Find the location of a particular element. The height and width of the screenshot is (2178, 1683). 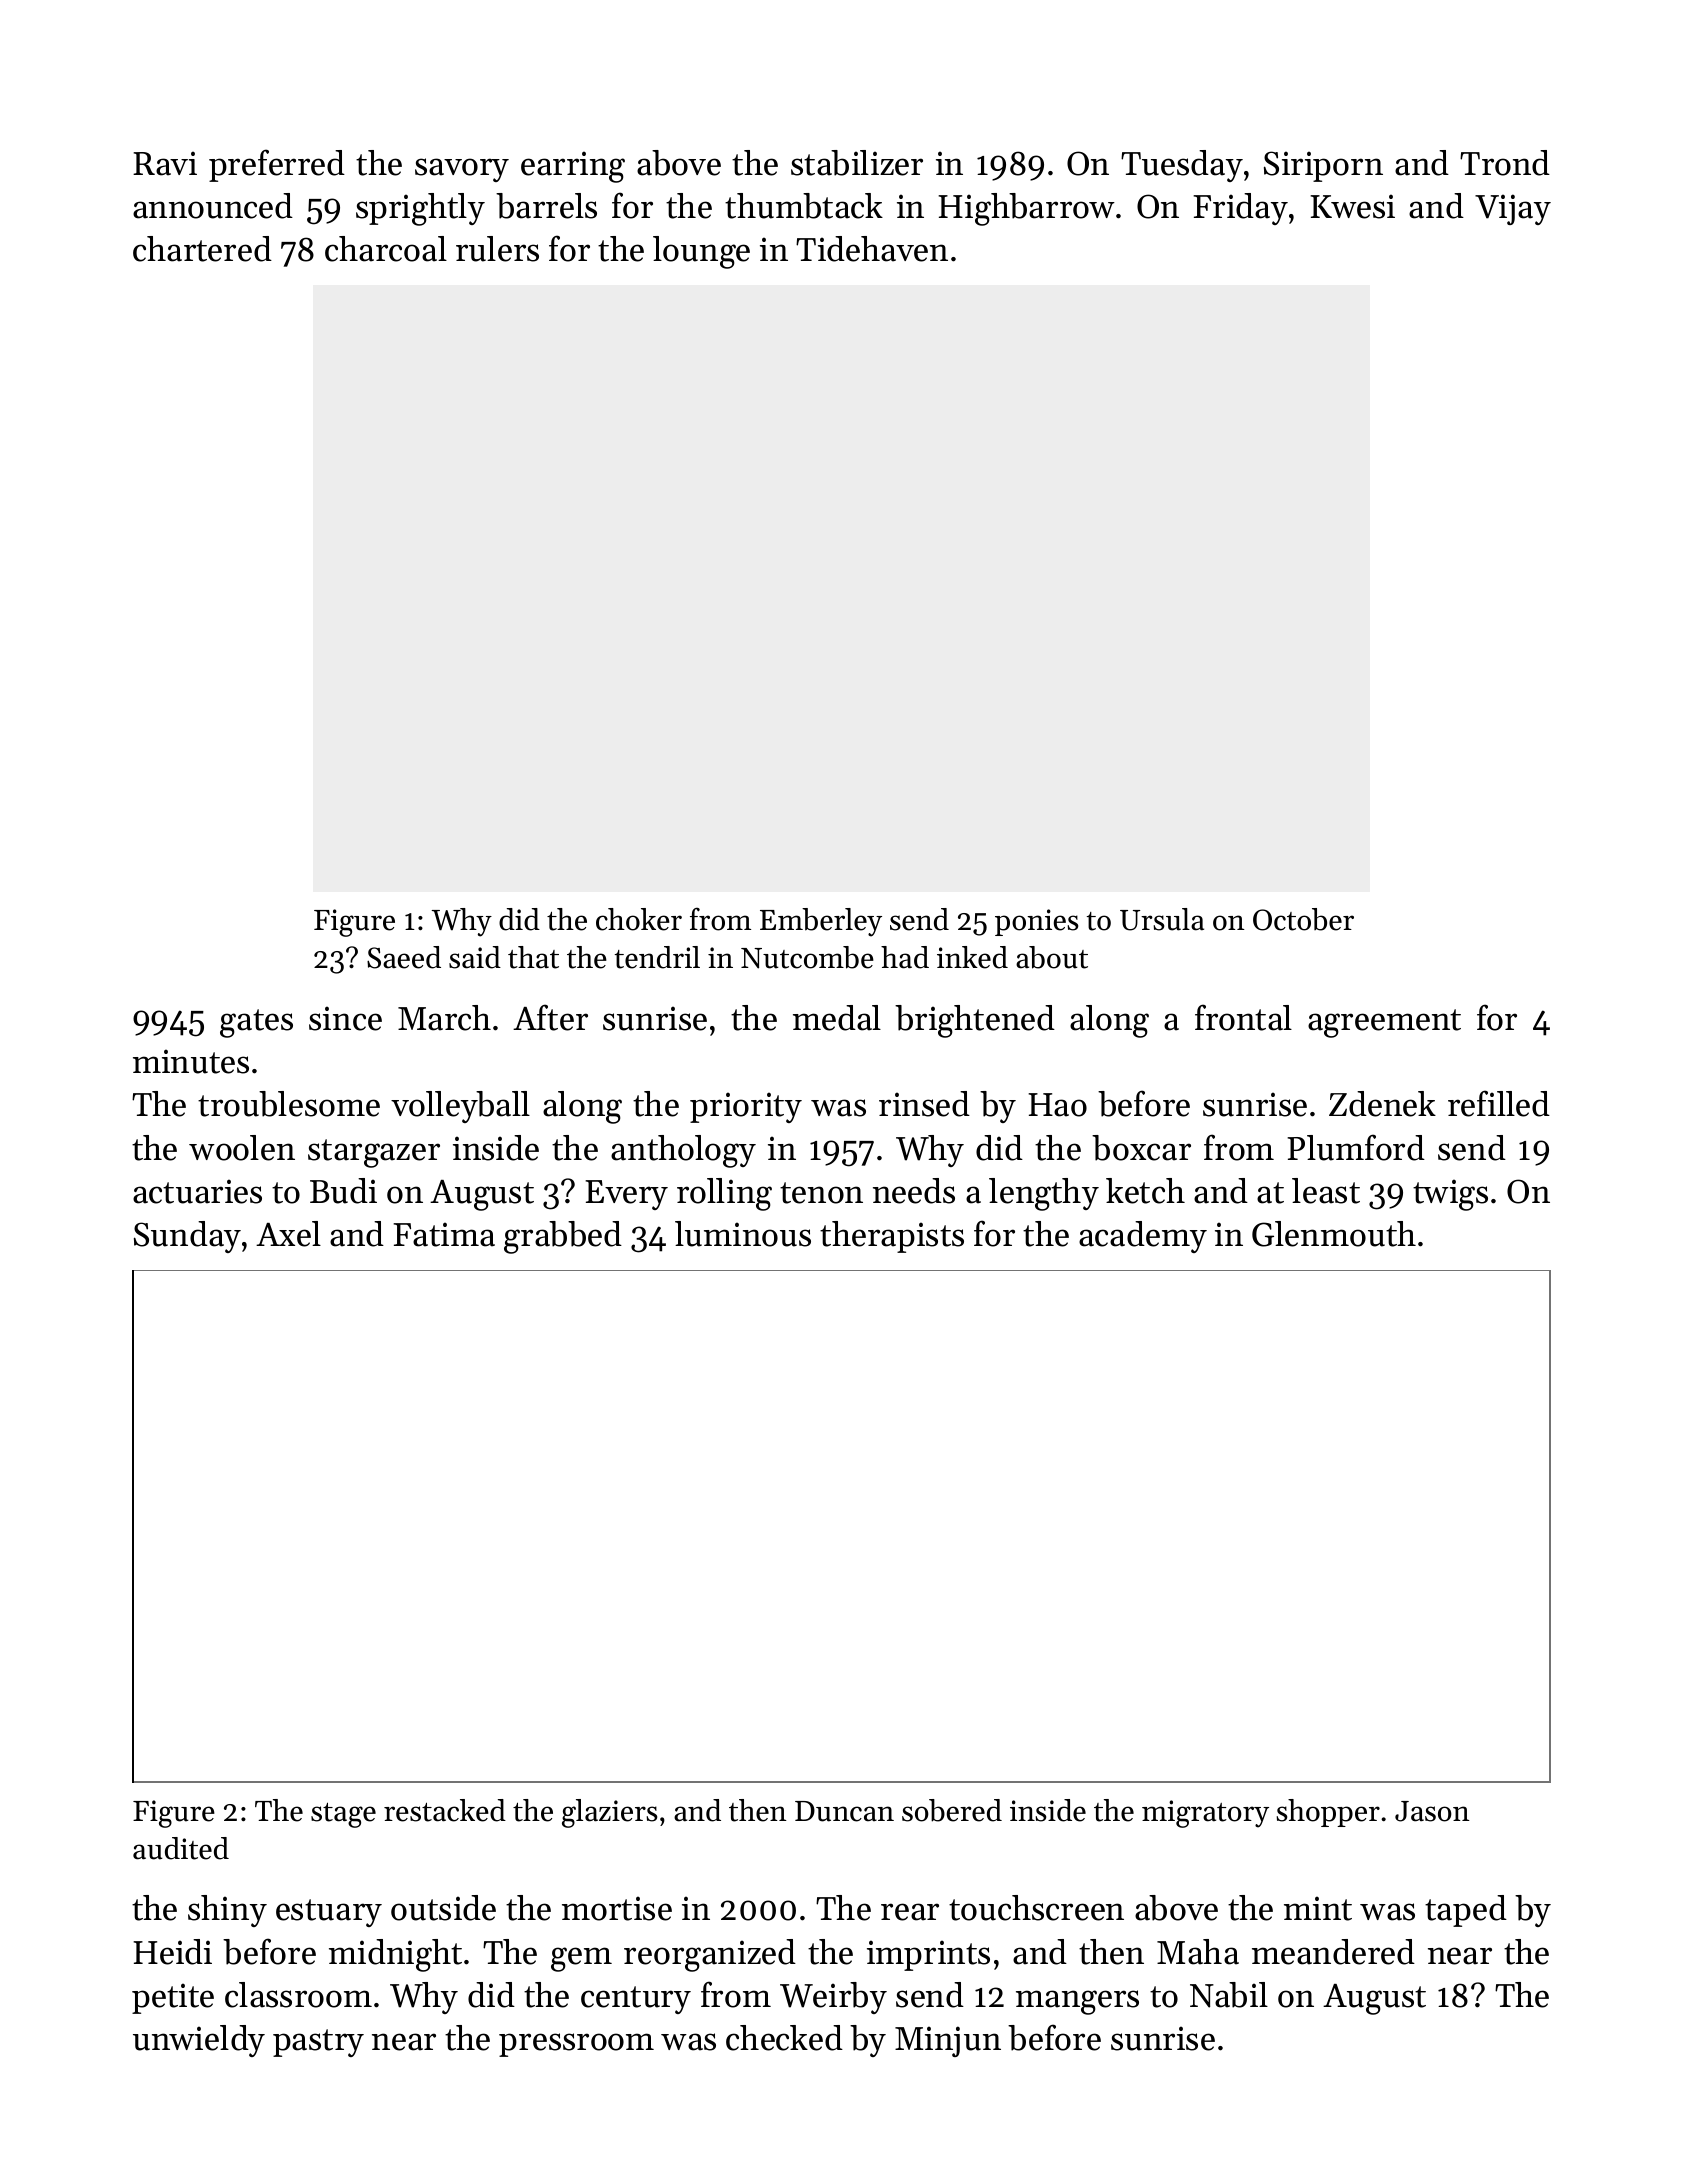

October is located at coordinates (1303, 919).
